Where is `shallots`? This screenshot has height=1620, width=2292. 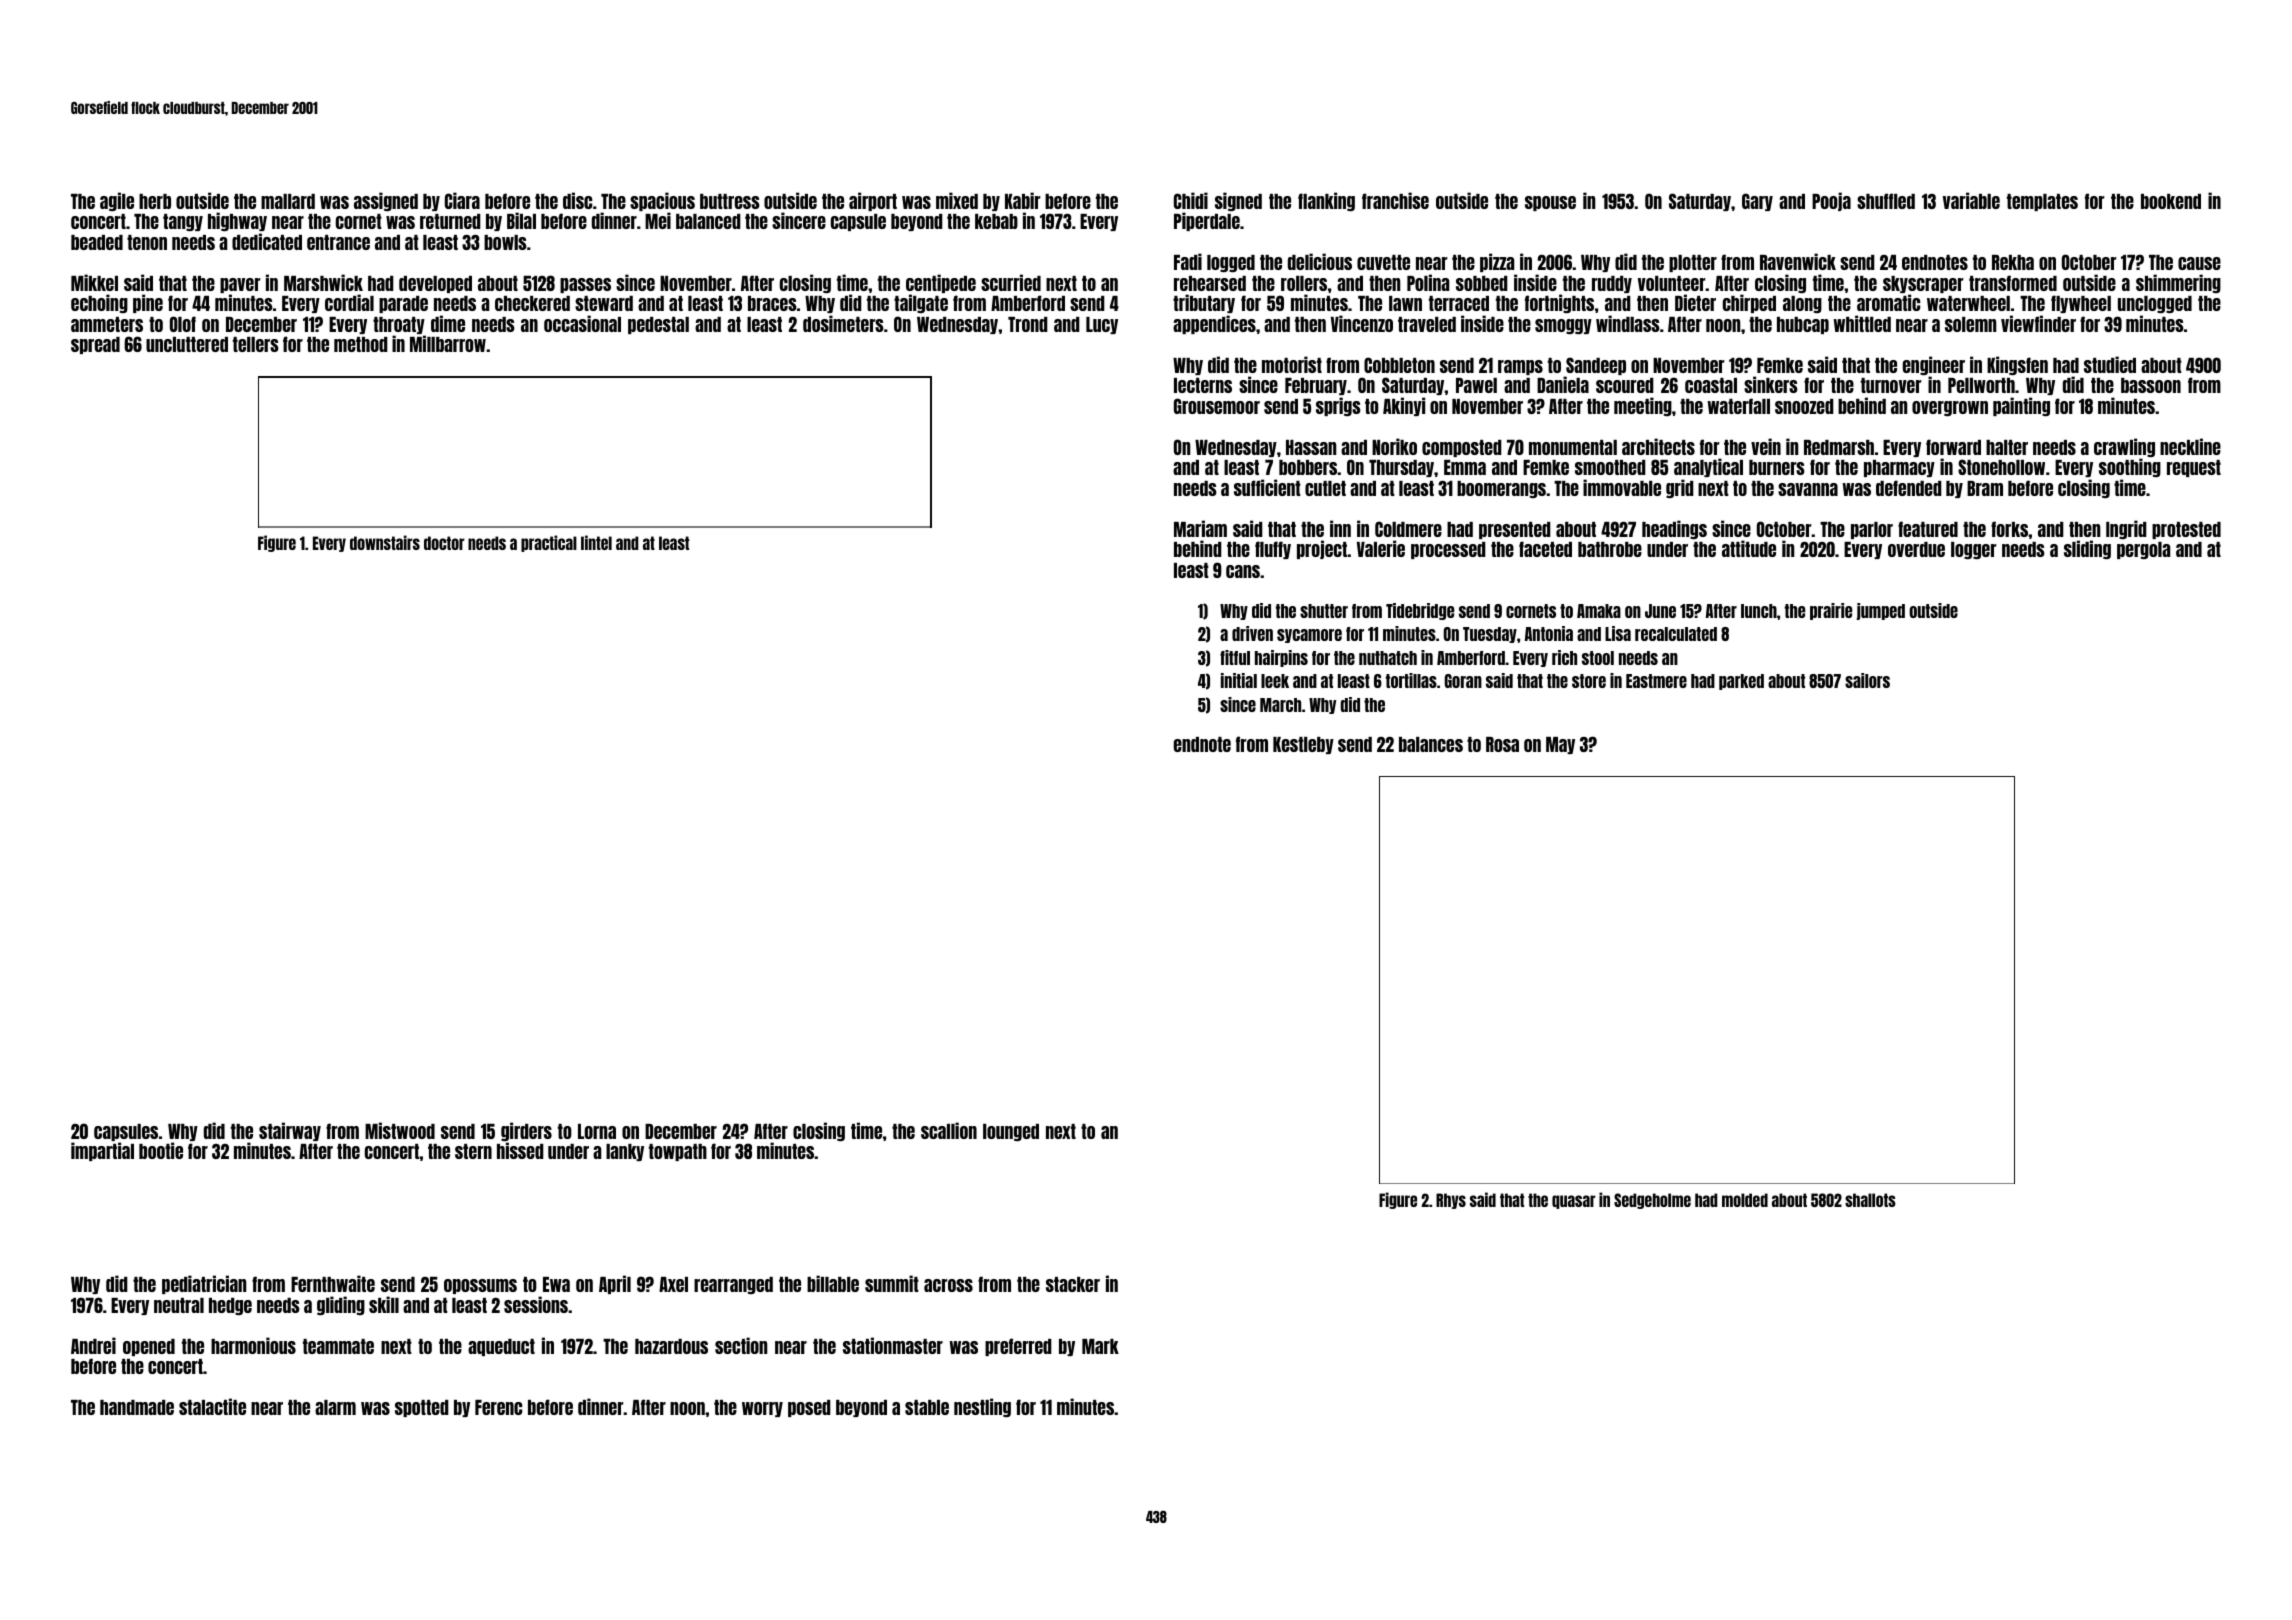 shallots is located at coordinates (1870, 1200).
